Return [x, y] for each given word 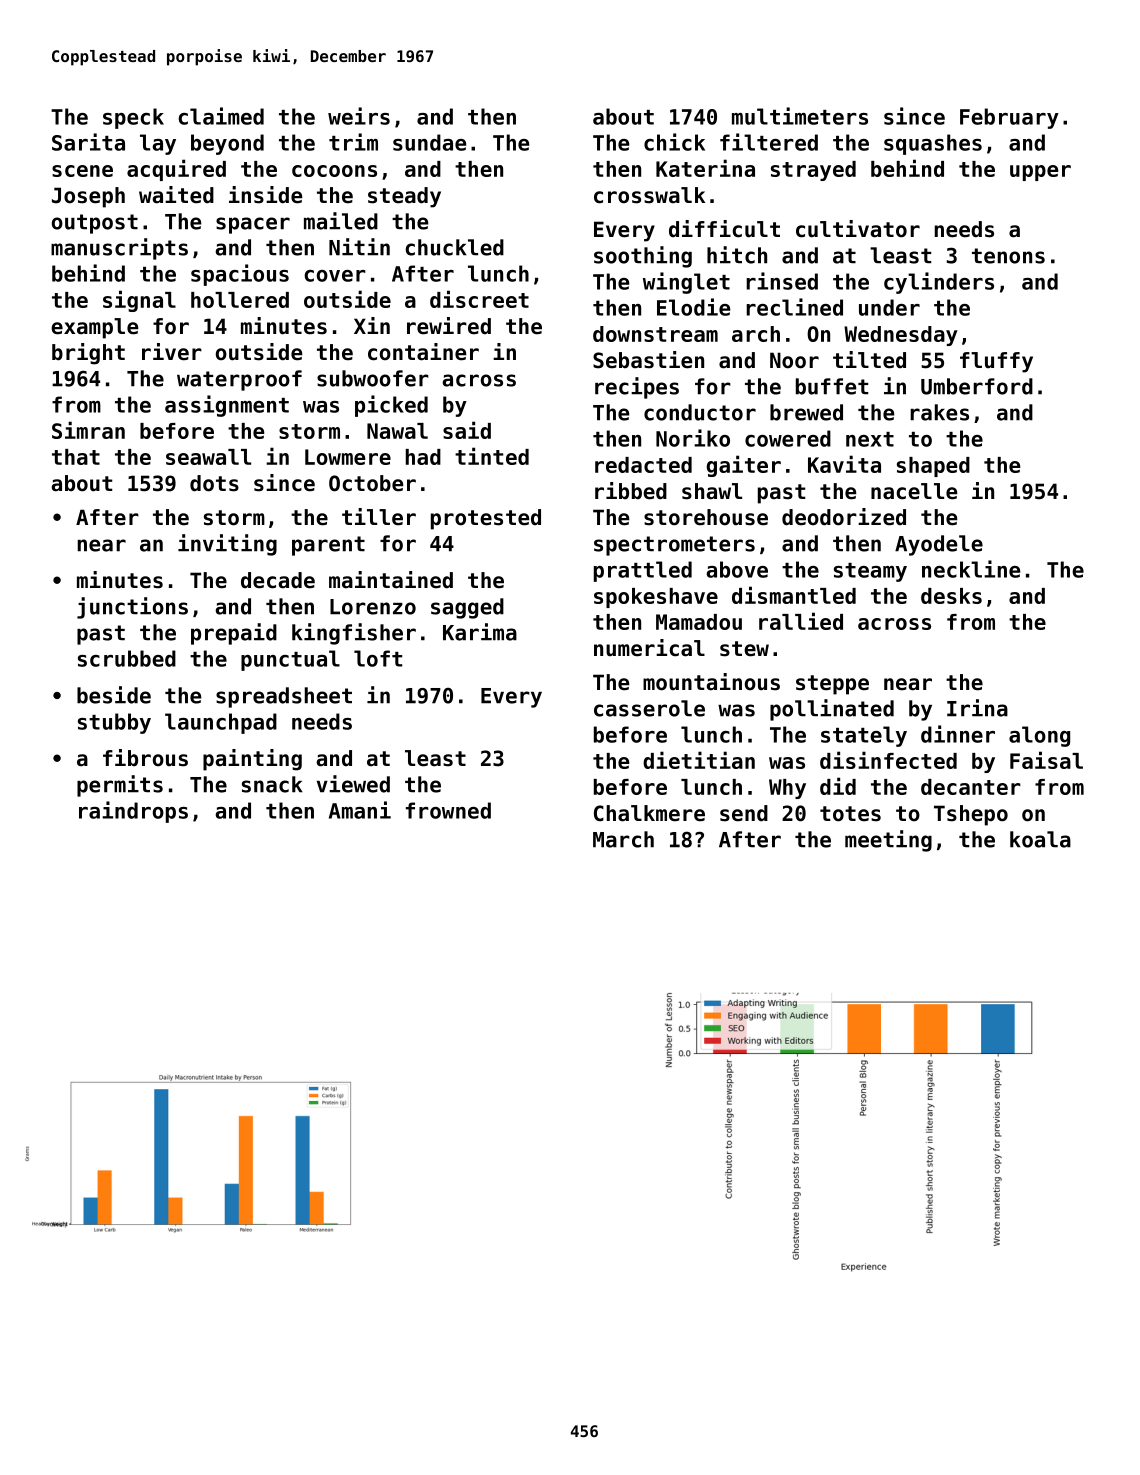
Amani [360, 810]
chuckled [454, 247]
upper [1040, 173]
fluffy [996, 362]
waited [176, 195]
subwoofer [373, 378]
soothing [643, 257]
